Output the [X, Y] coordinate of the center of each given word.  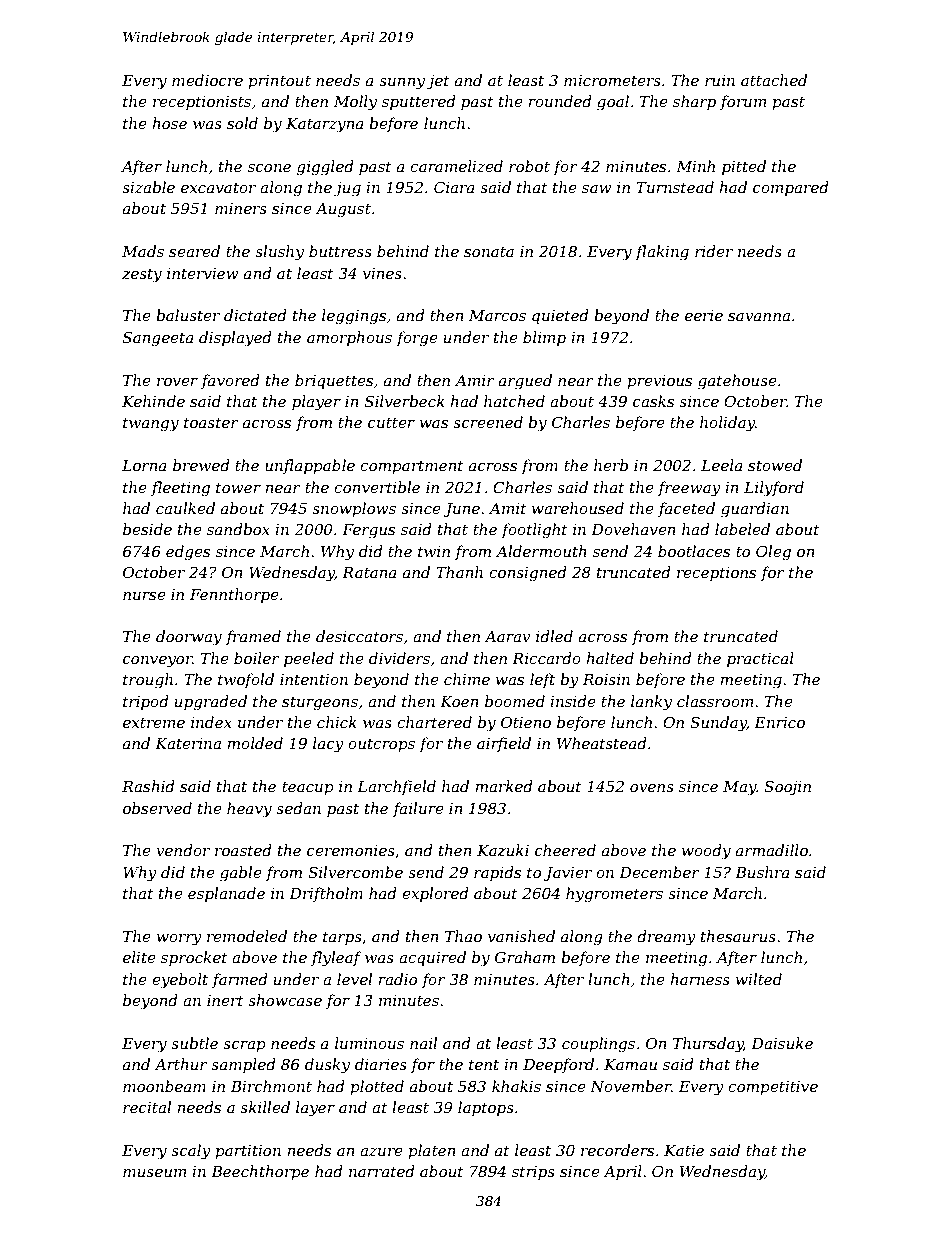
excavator [218, 187]
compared [791, 188]
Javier [568, 874]
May [739, 788]
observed [157, 808]
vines [382, 273]
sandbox [238, 529]
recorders [617, 1150]
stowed [775, 465]
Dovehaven [633, 529]
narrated [382, 1171]
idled [554, 636]
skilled [265, 1107]
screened [488, 422]
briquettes [334, 381]
